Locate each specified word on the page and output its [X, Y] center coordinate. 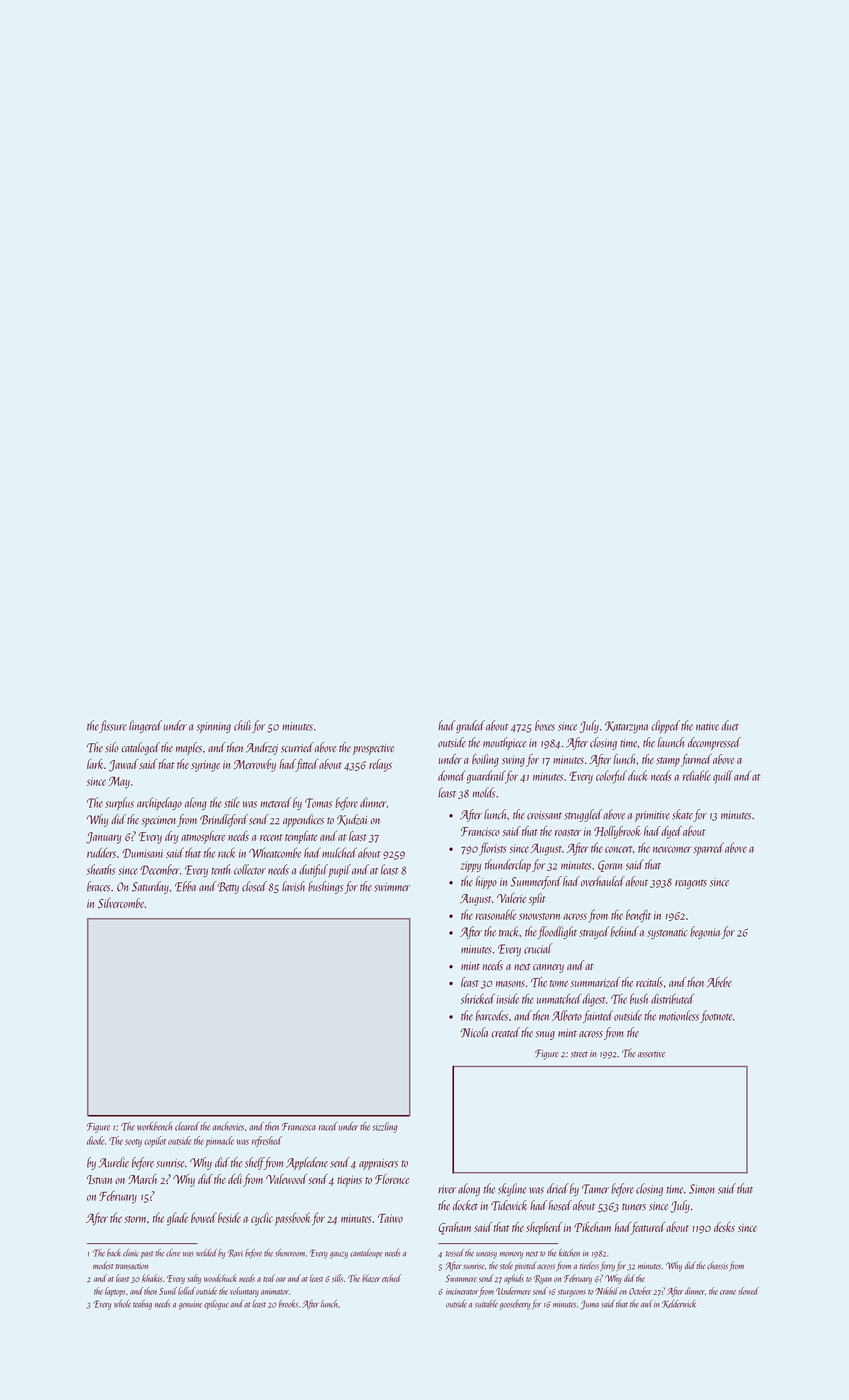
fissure [112, 726]
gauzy [339, 1255]
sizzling [385, 1127]
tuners [634, 1207]
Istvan [99, 1179]
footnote [716, 1016]
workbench [154, 1126]
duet [730, 725]
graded [470, 726]
